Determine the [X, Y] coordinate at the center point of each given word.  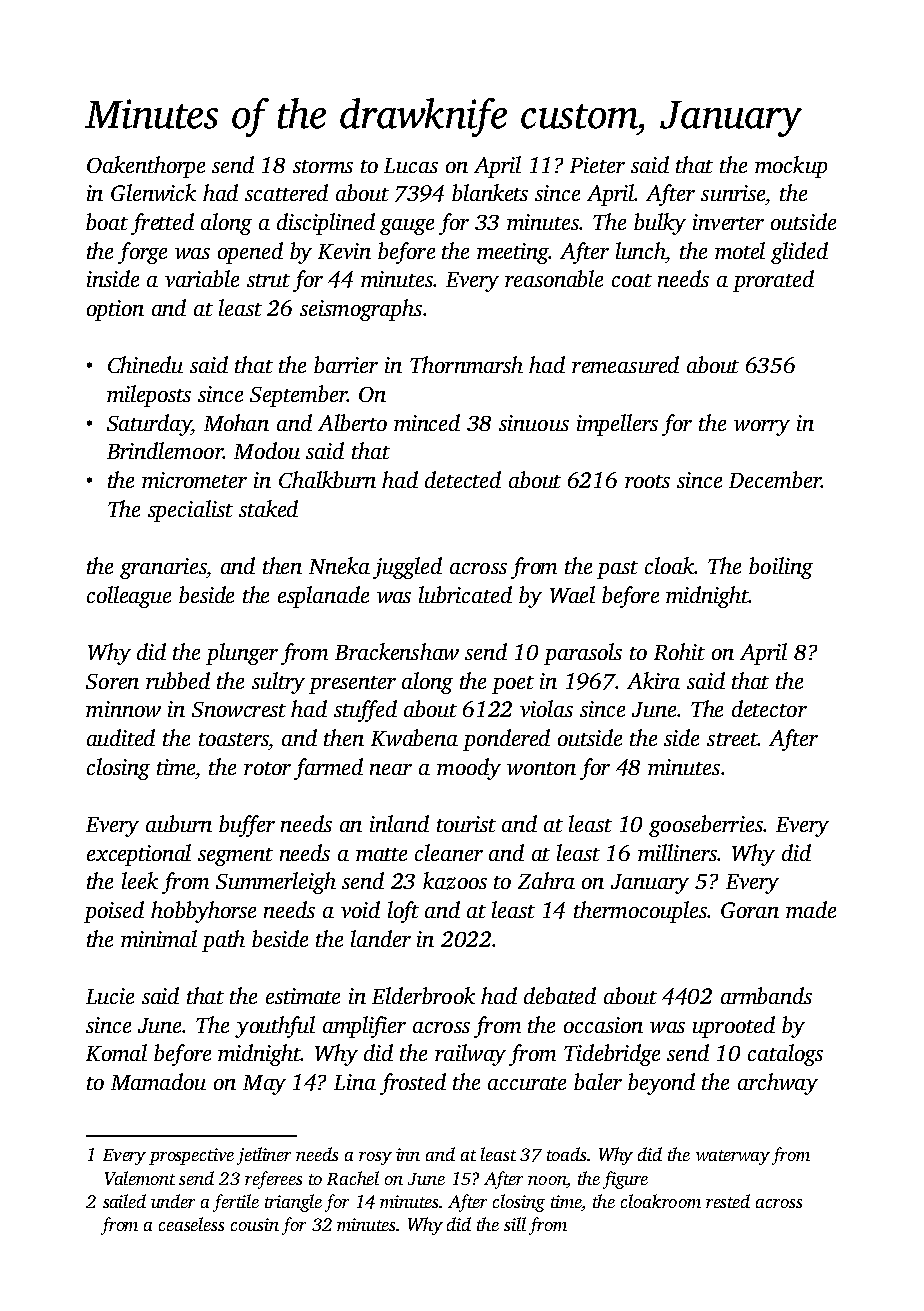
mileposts [149, 396]
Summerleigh [276, 883]
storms [323, 166]
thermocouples [640, 912]
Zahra [546, 880]
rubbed [178, 680]
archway [778, 1084]
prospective [191, 1156]
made [811, 909]
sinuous [534, 423]
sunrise [733, 193]
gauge [407, 227]
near [391, 769]
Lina [355, 1082]
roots [647, 481]
